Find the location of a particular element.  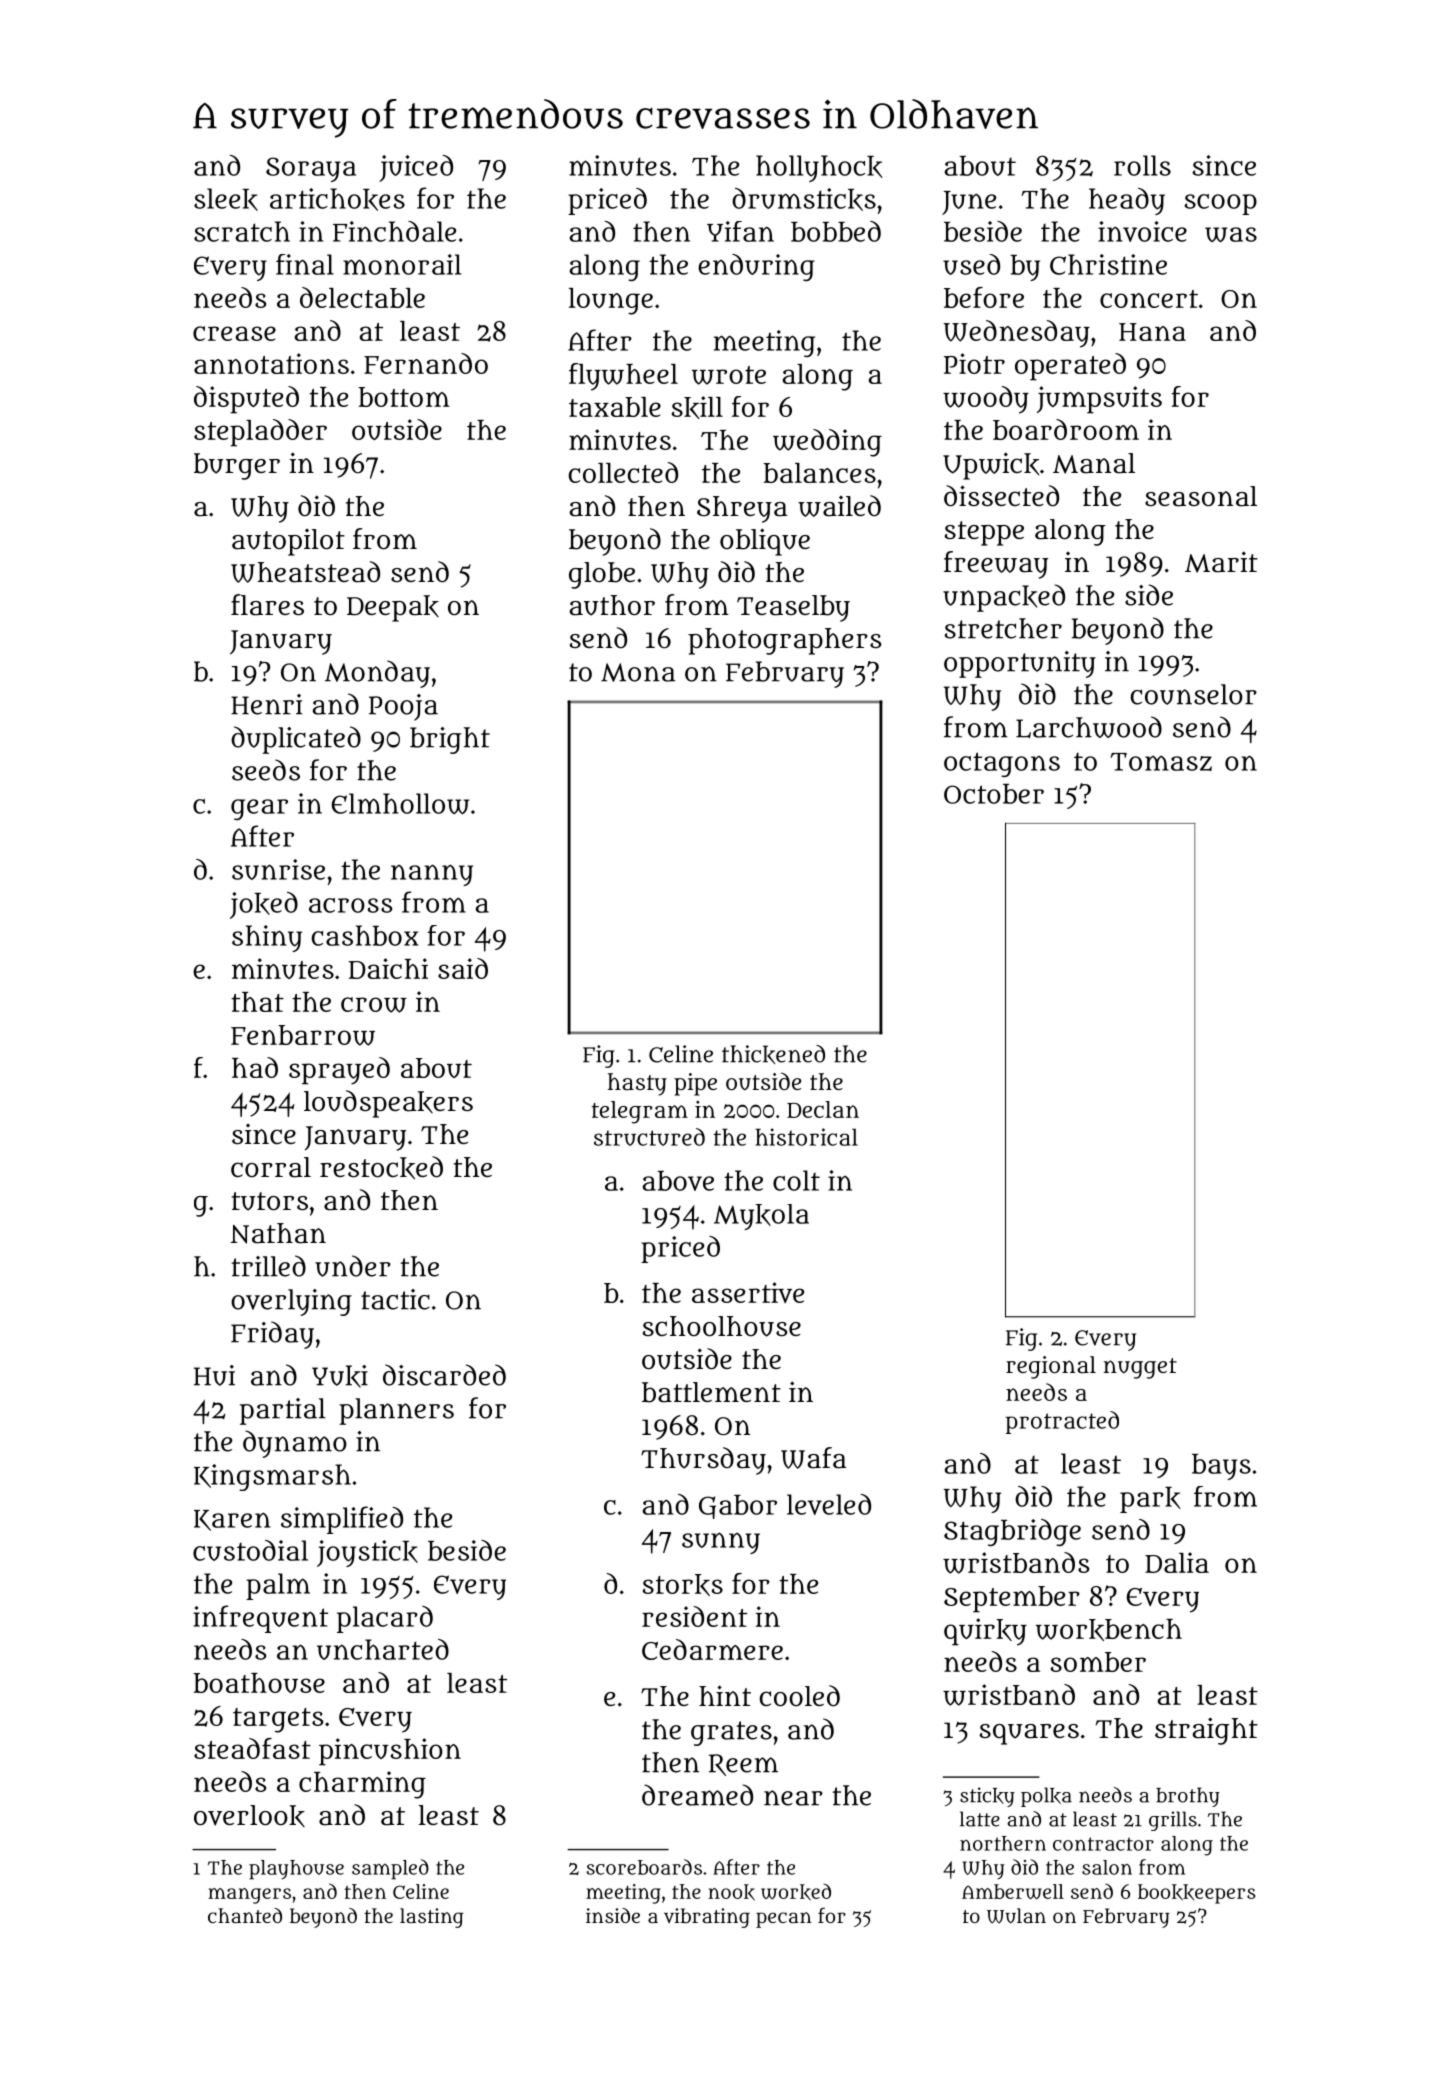

lasting is located at coordinates (432, 1918).
